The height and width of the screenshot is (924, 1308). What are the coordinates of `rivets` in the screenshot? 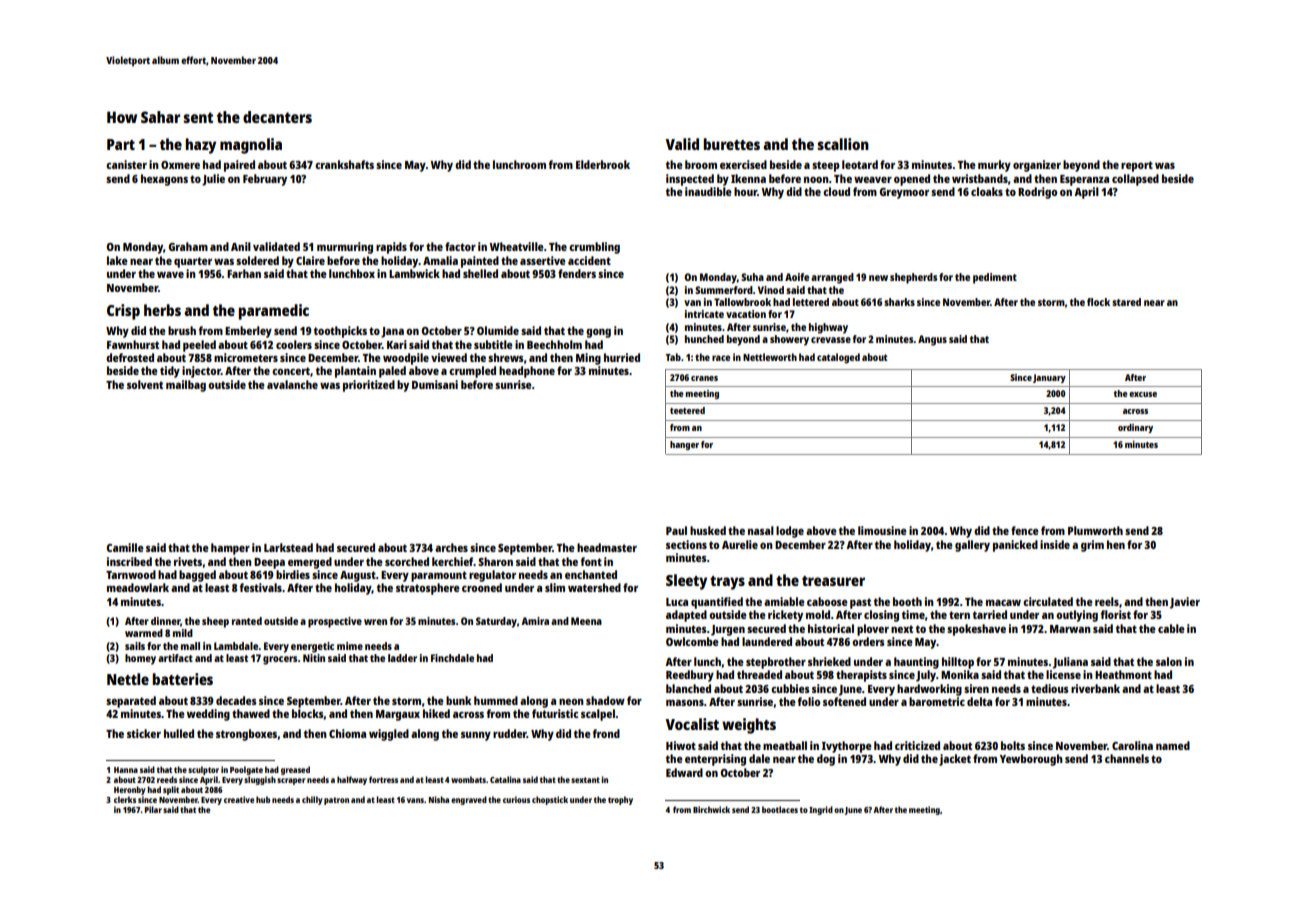 It's located at (188, 561).
